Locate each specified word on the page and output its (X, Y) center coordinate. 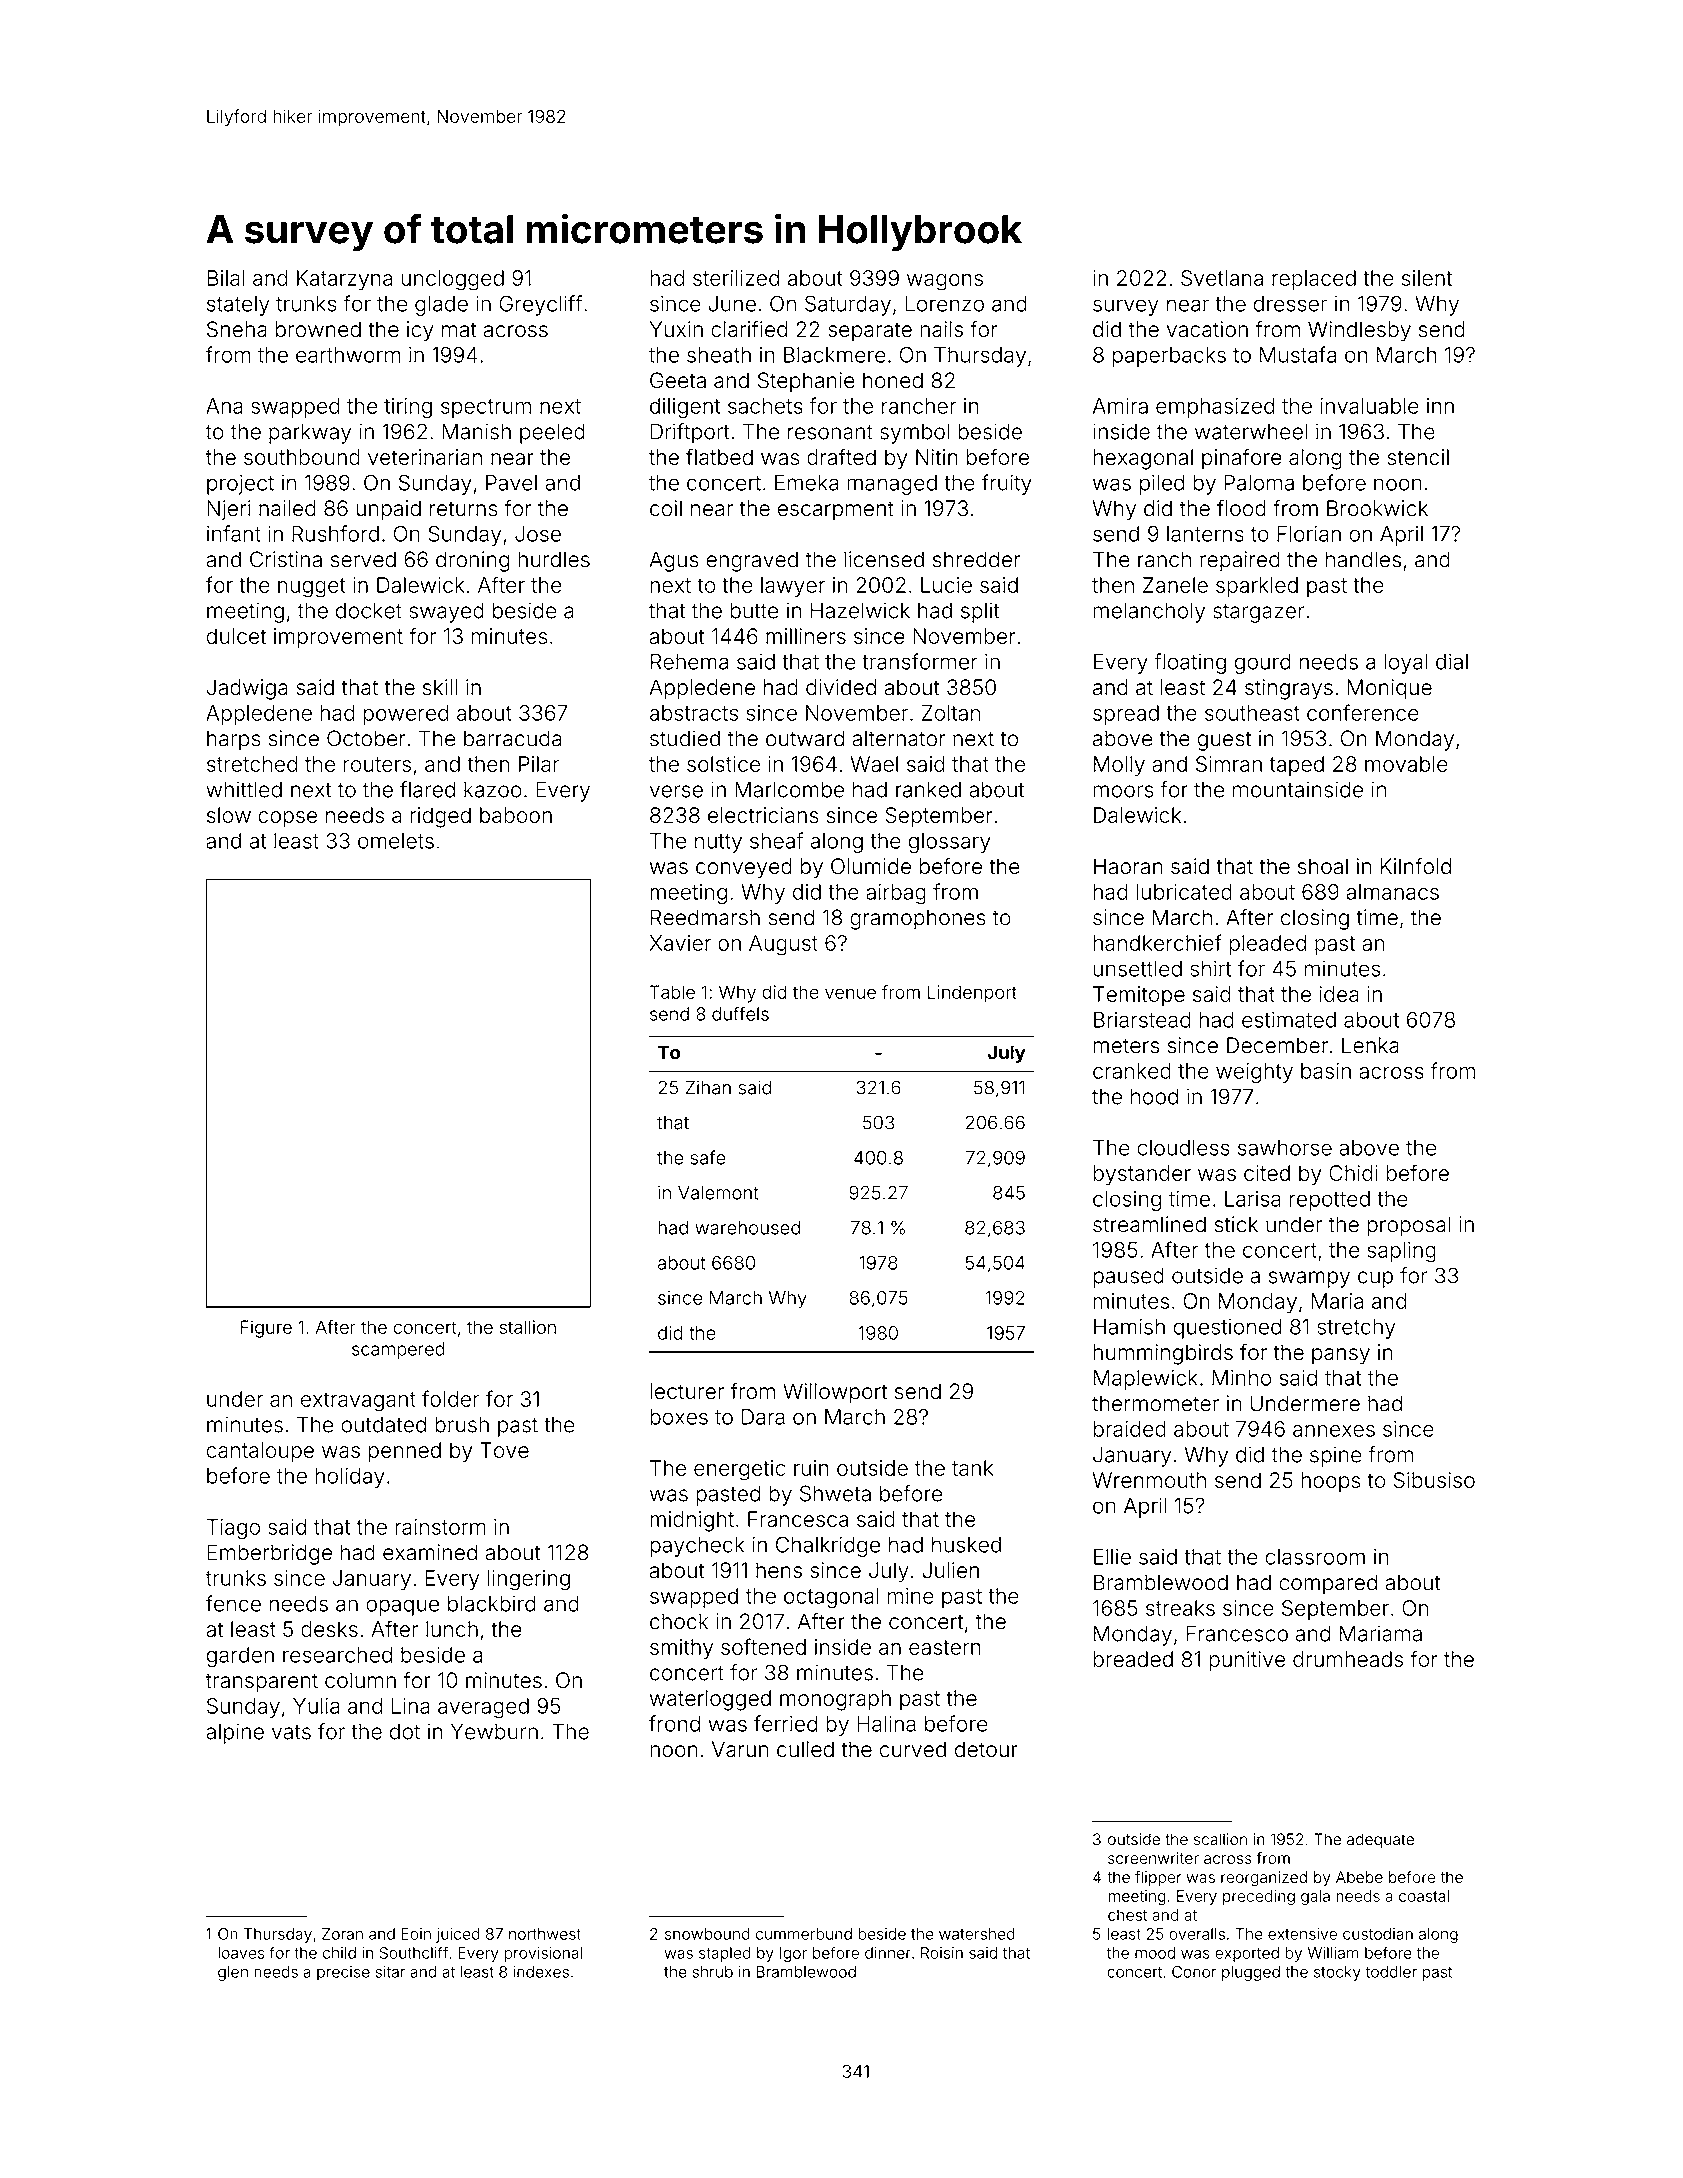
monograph (835, 1700)
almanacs (1392, 892)
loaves (241, 1953)
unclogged (452, 280)
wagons (945, 282)
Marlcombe (789, 789)
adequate (1380, 1840)
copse (287, 819)
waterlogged (710, 1700)
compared (1328, 1584)
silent (1427, 278)
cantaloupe (260, 1452)
